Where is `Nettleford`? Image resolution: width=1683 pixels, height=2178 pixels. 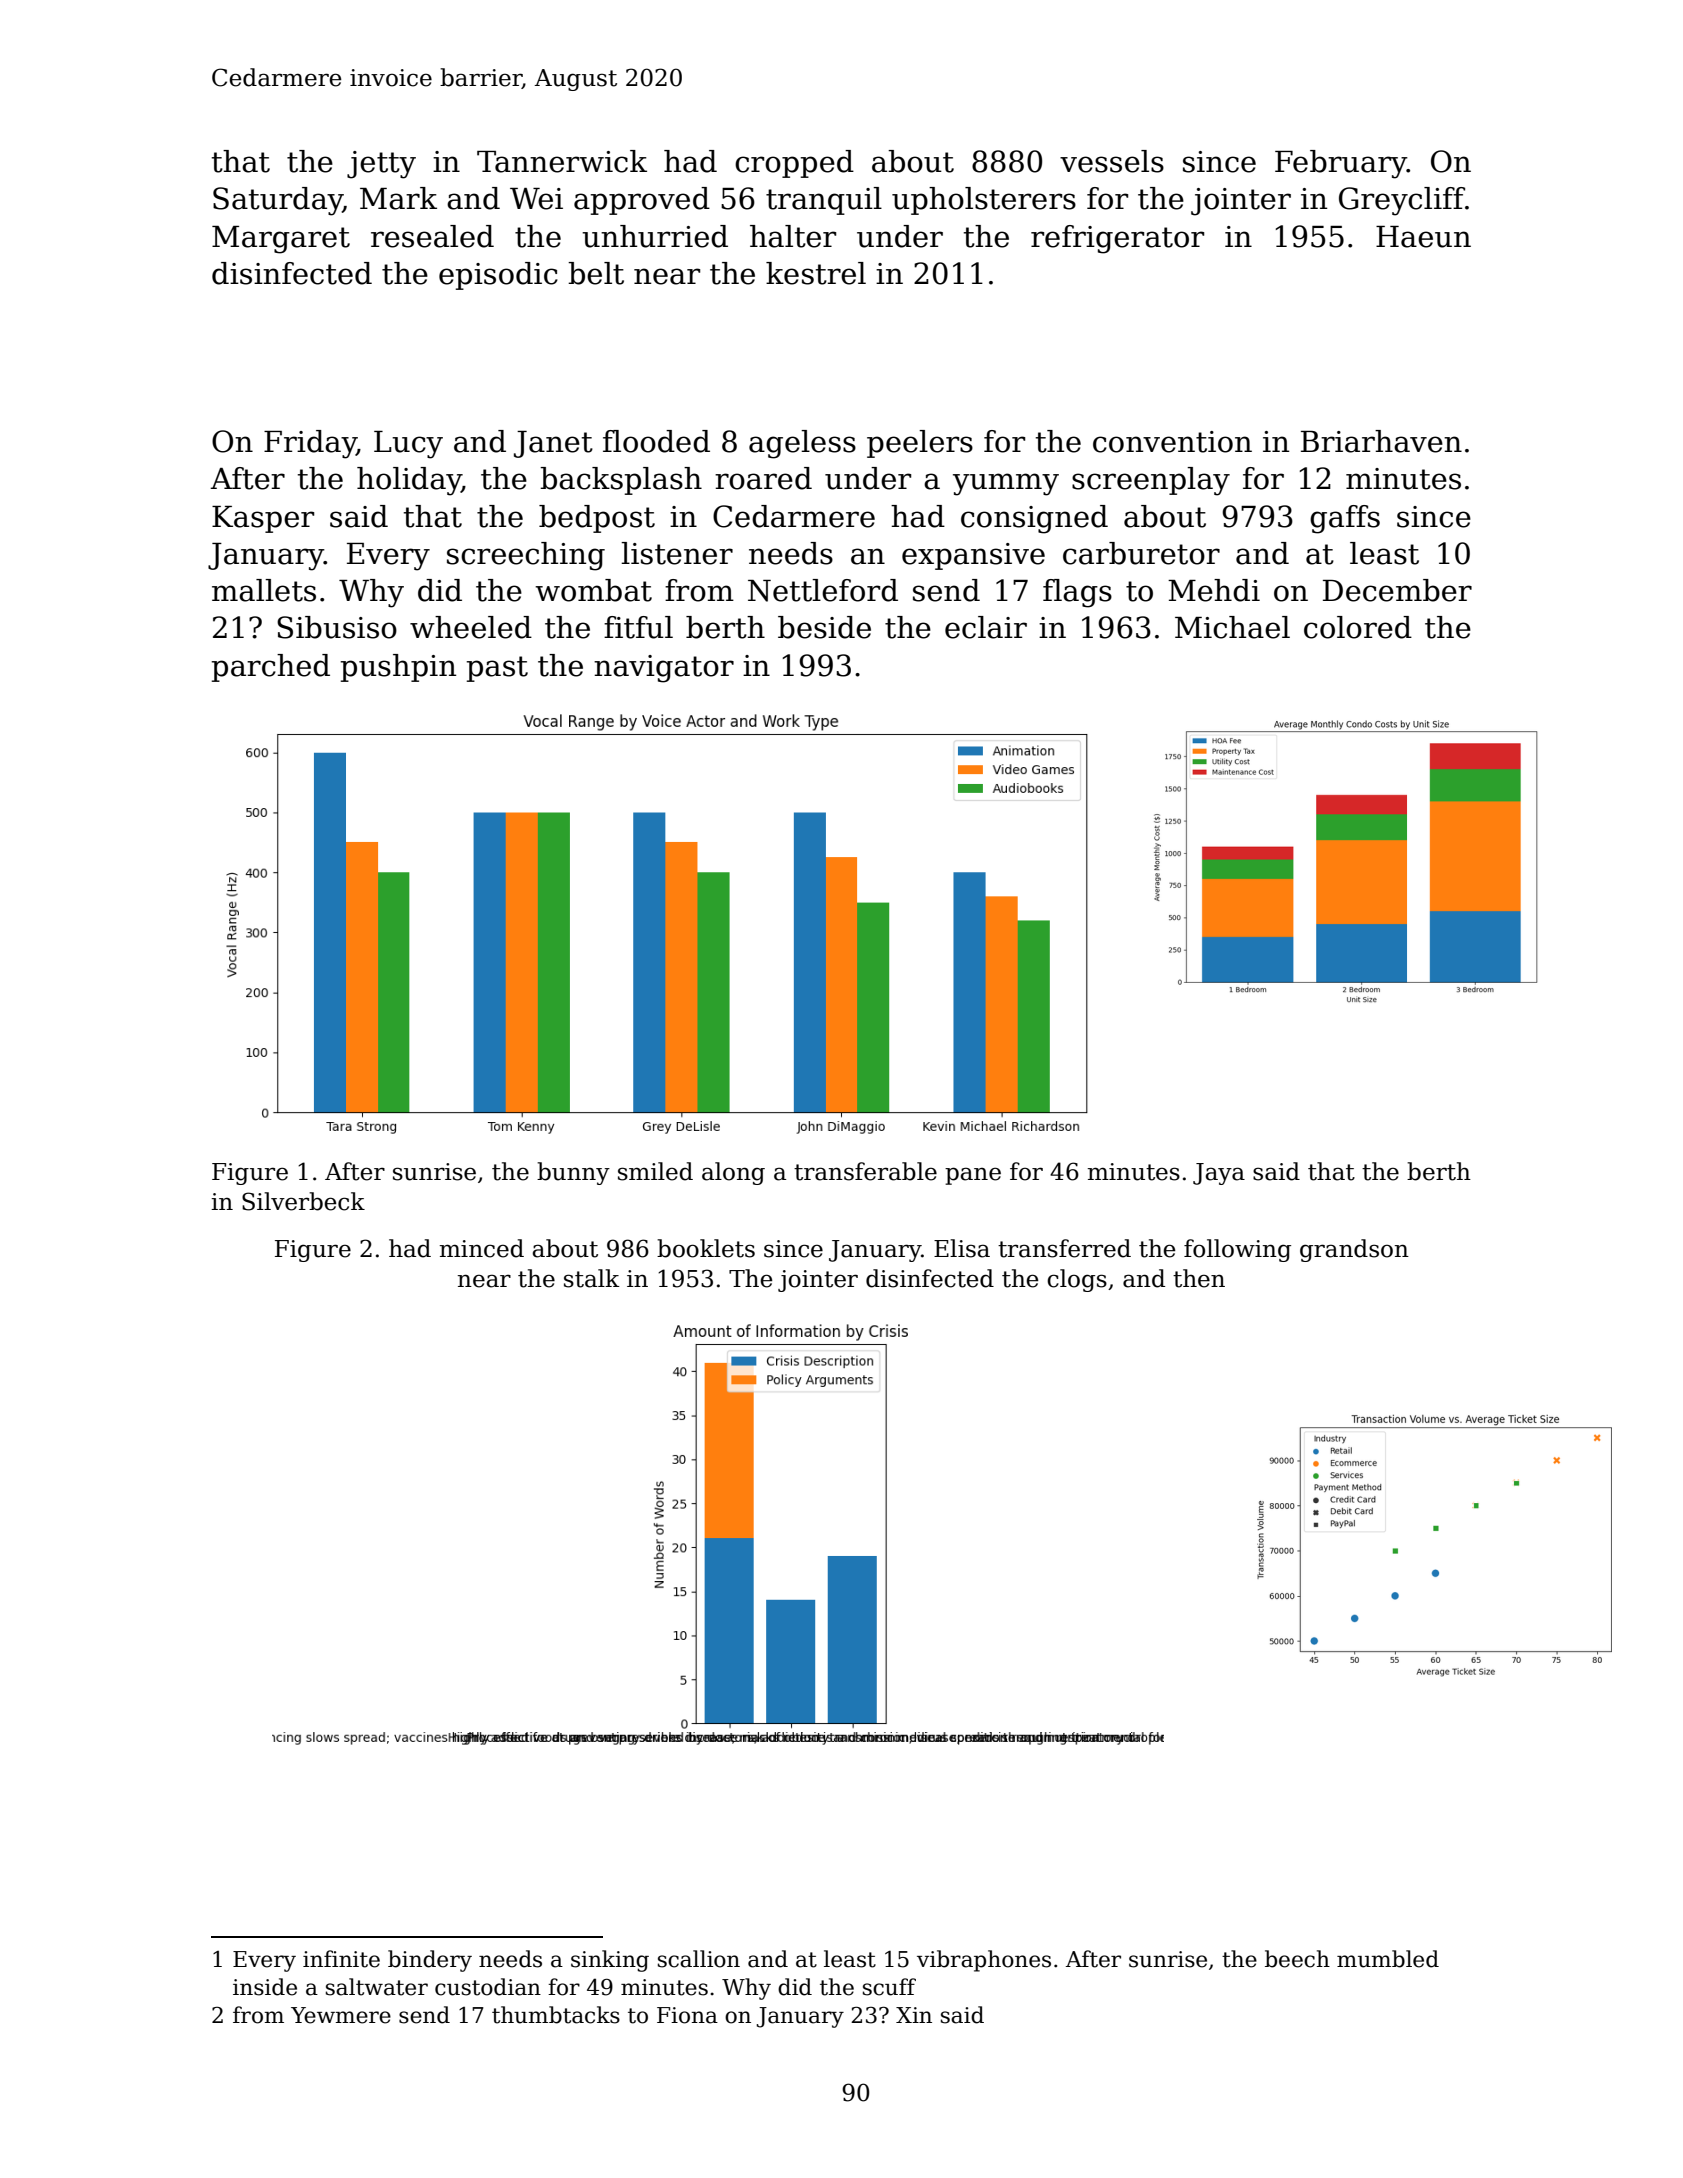 Nettleford is located at coordinates (823, 590).
